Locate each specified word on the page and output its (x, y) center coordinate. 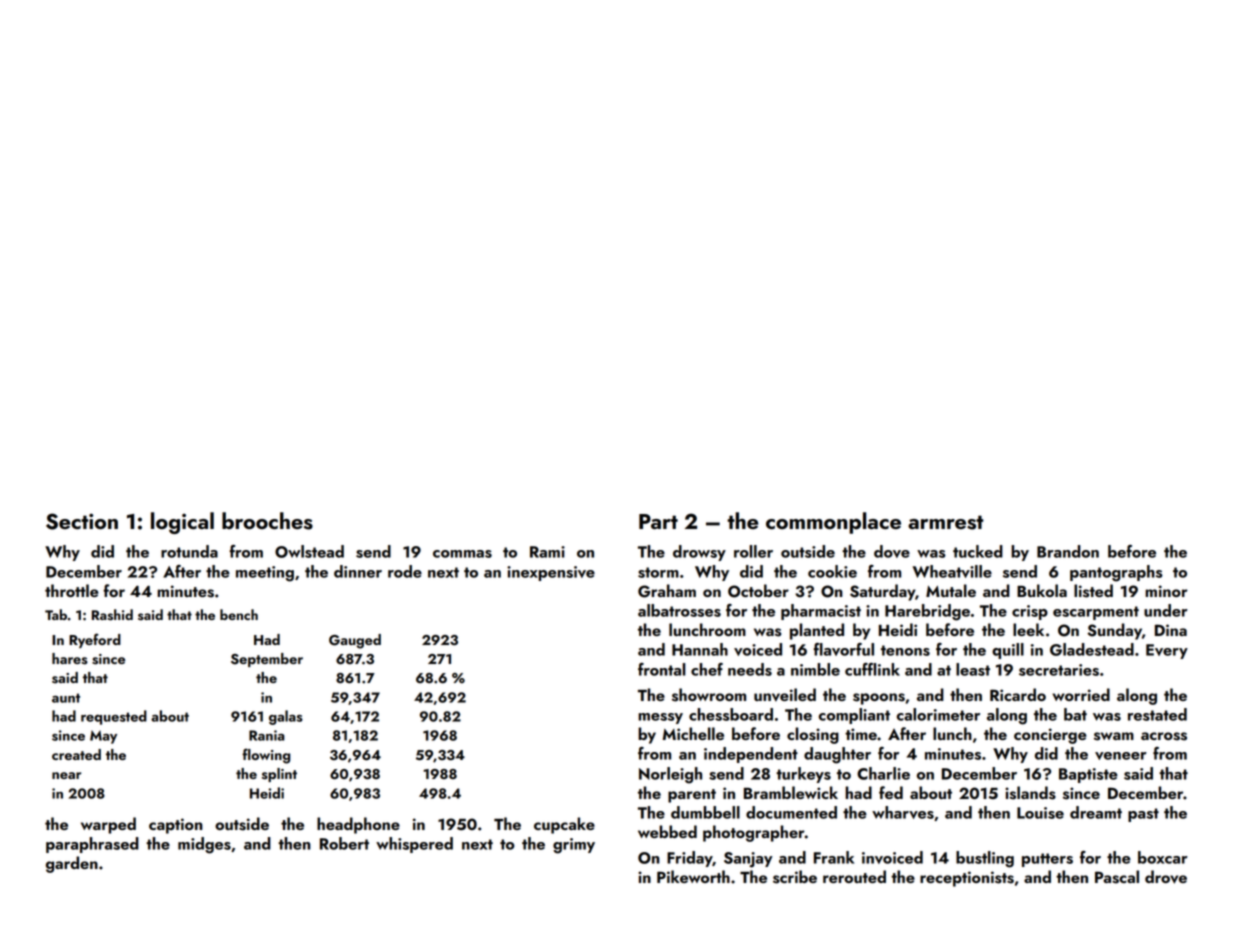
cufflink (872, 669)
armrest (946, 522)
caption (176, 826)
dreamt (1096, 812)
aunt (66, 698)
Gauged (355, 641)
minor (1166, 591)
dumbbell (705, 812)
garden (72, 864)
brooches (267, 521)
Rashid (112, 615)
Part (658, 521)
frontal (662, 669)
